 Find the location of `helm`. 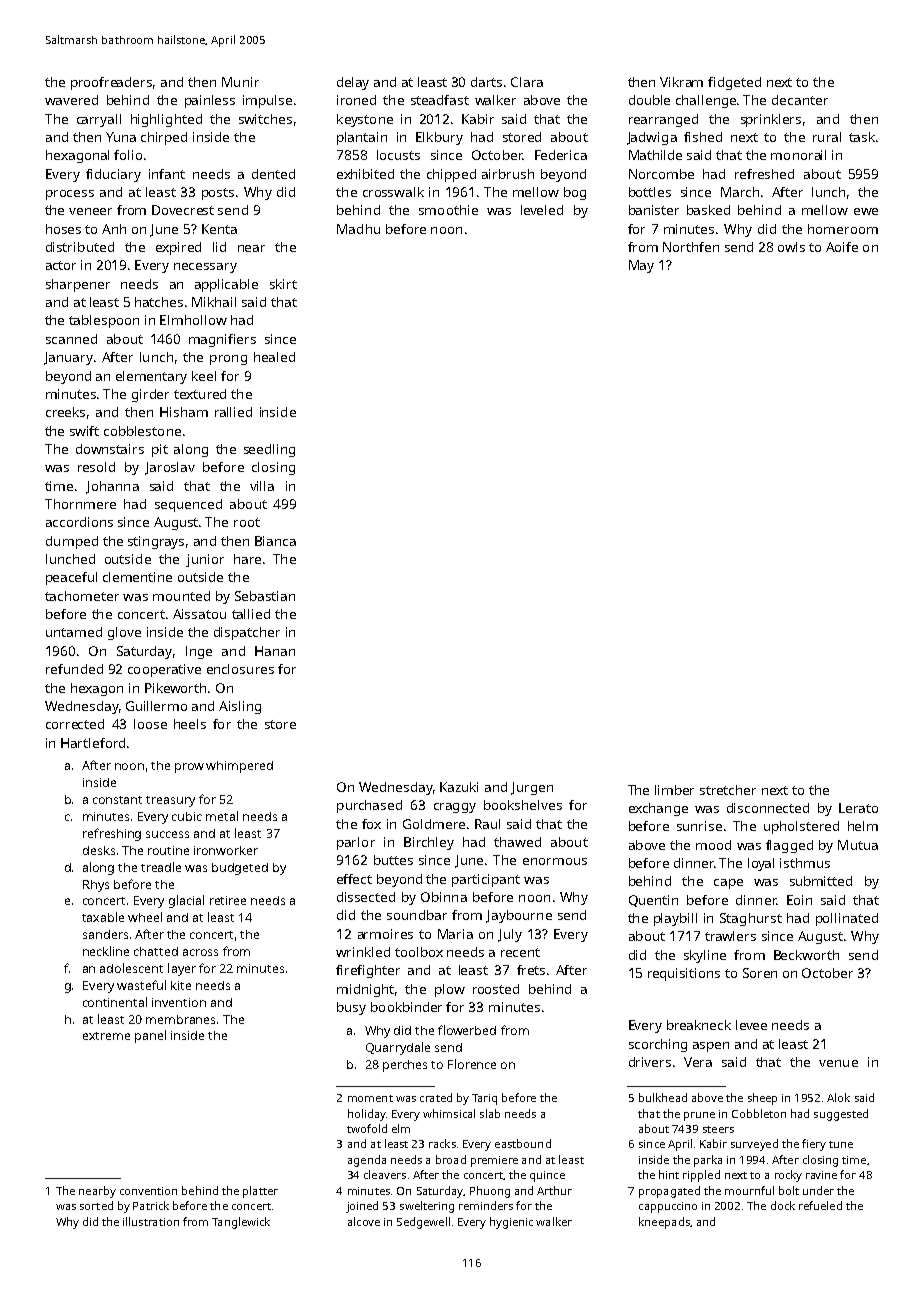

helm is located at coordinates (863, 826).
